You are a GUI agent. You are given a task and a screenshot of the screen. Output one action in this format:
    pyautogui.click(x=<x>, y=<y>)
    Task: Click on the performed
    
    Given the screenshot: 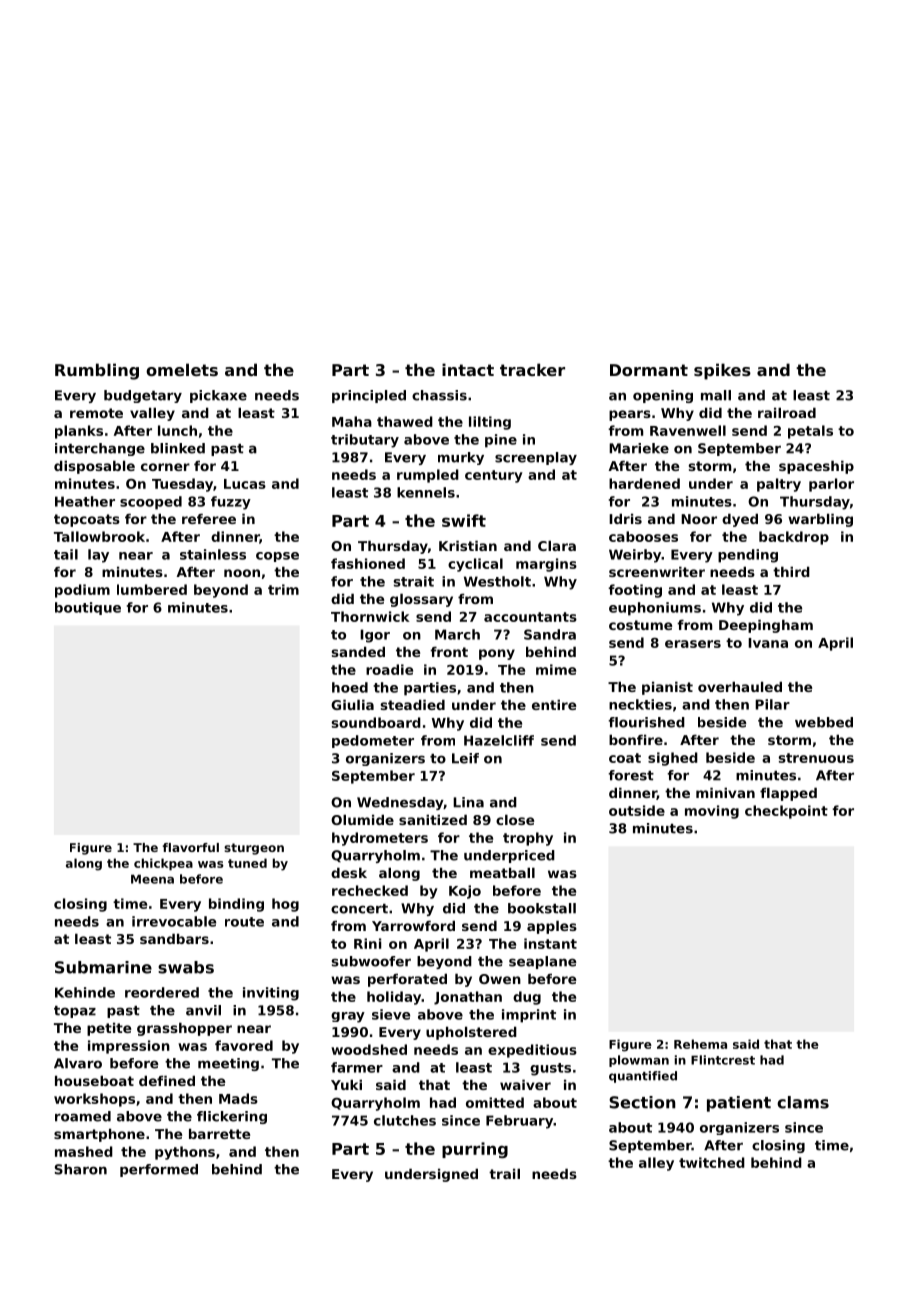 What is the action you would take?
    pyautogui.click(x=159, y=1170)
